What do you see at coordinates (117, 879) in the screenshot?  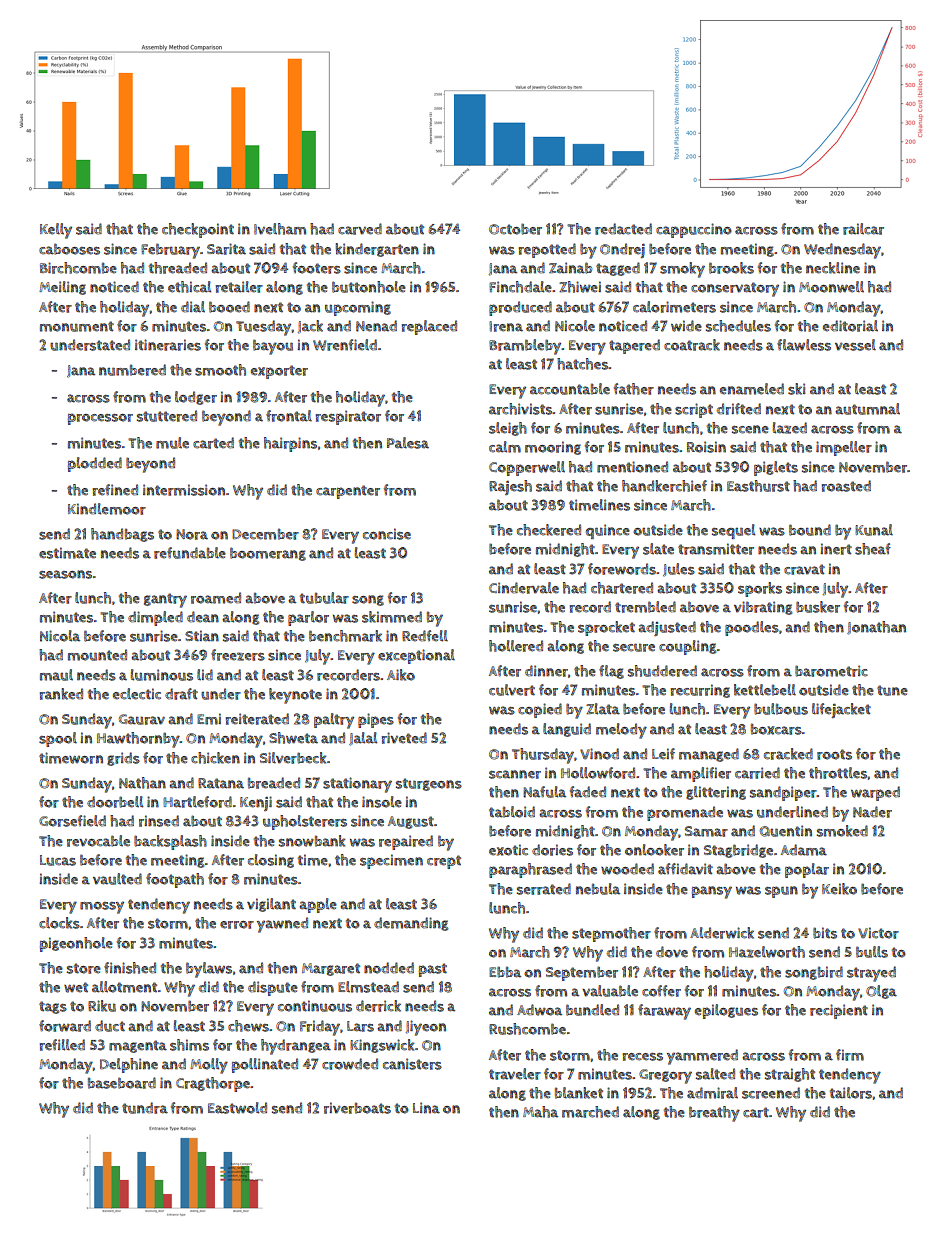 I see `vaulted` at bounding box center [117, 879].
